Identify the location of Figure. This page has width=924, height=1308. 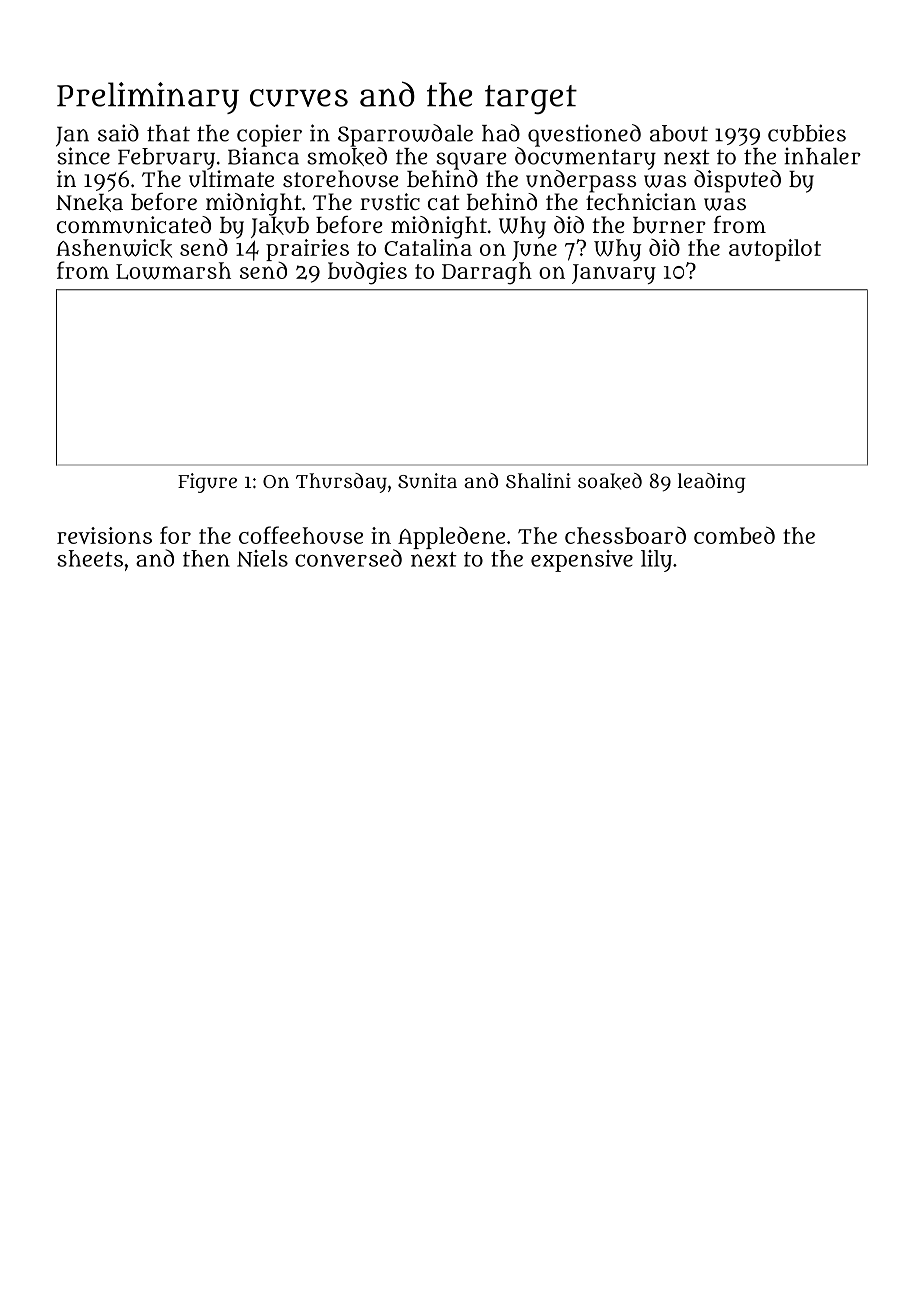
(207, 483).
